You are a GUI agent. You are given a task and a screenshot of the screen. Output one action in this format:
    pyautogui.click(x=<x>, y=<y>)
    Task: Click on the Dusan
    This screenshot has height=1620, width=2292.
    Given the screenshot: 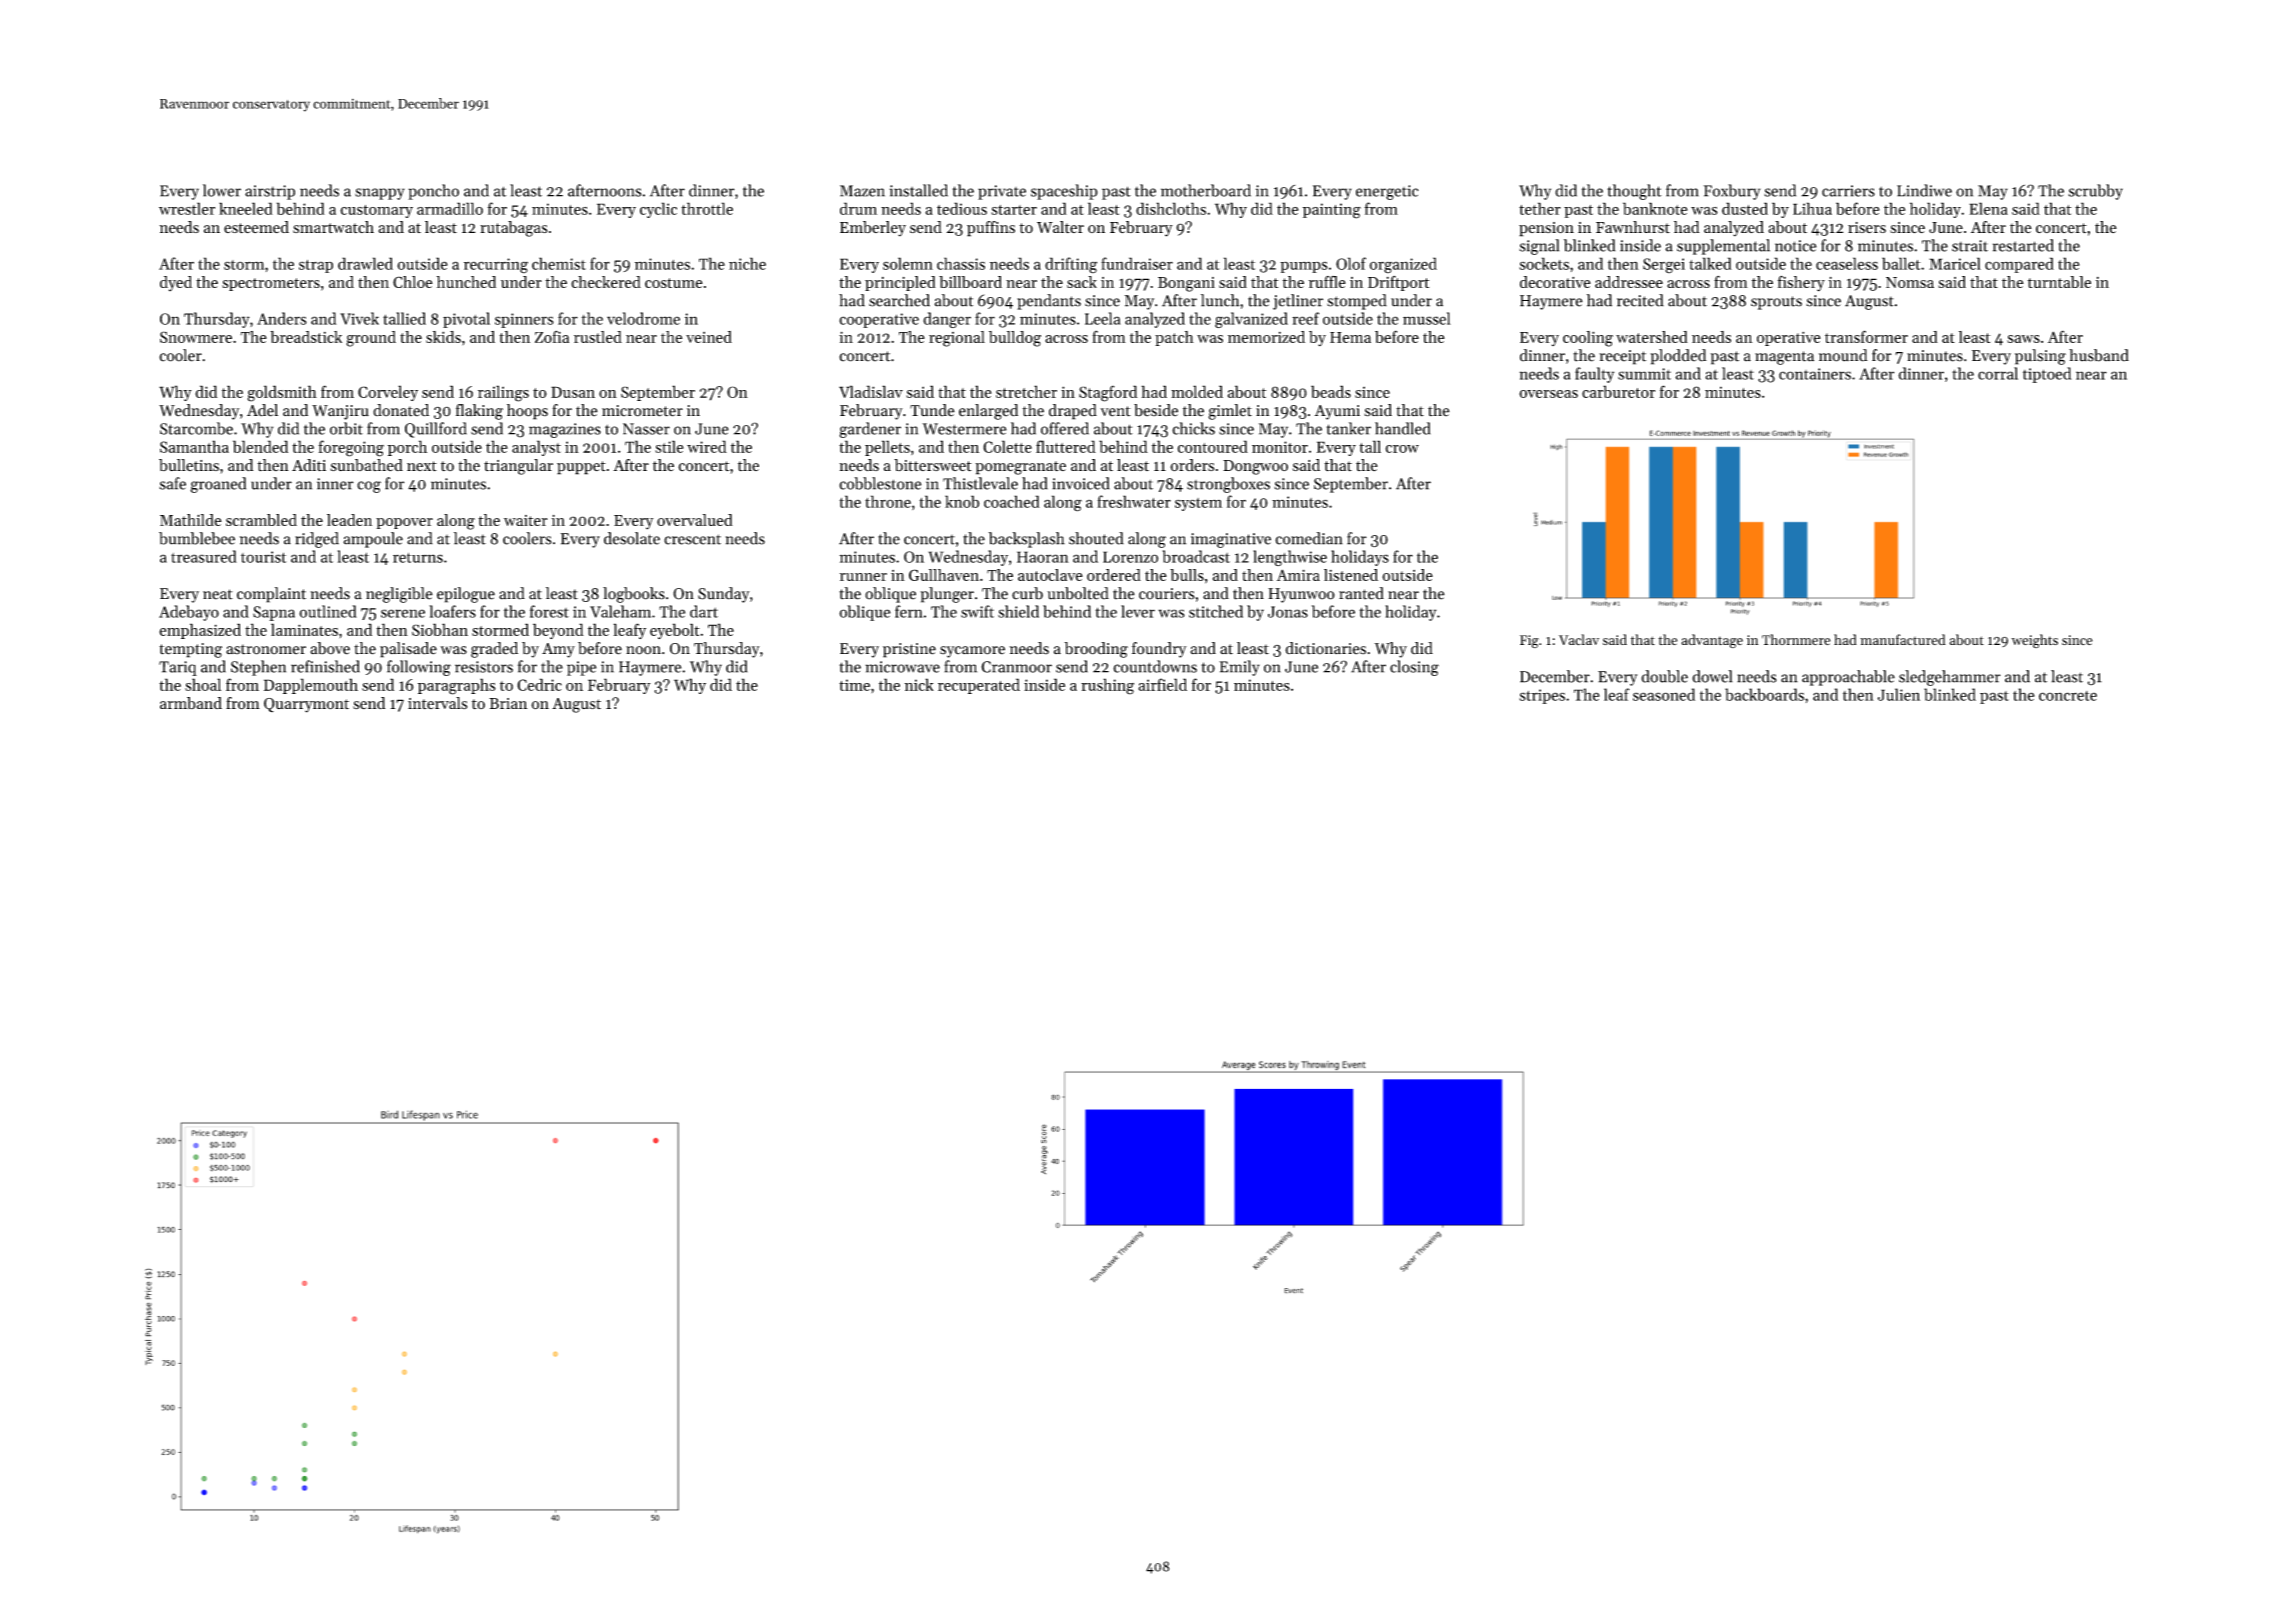 What is the action you would take?
    pyautogui.click(x=573, y=392)
